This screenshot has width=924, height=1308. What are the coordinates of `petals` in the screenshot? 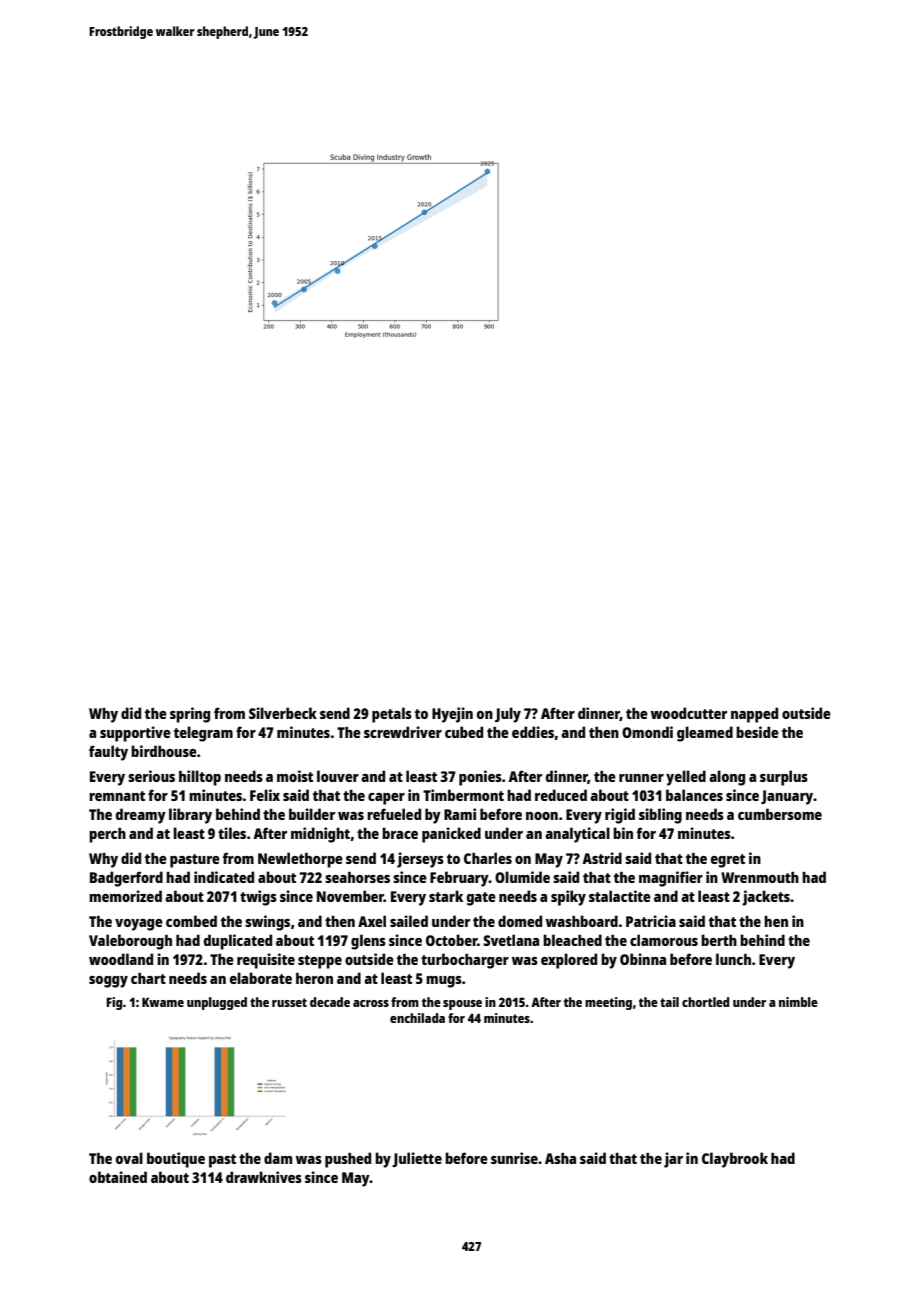 It's located at (392, 715).
